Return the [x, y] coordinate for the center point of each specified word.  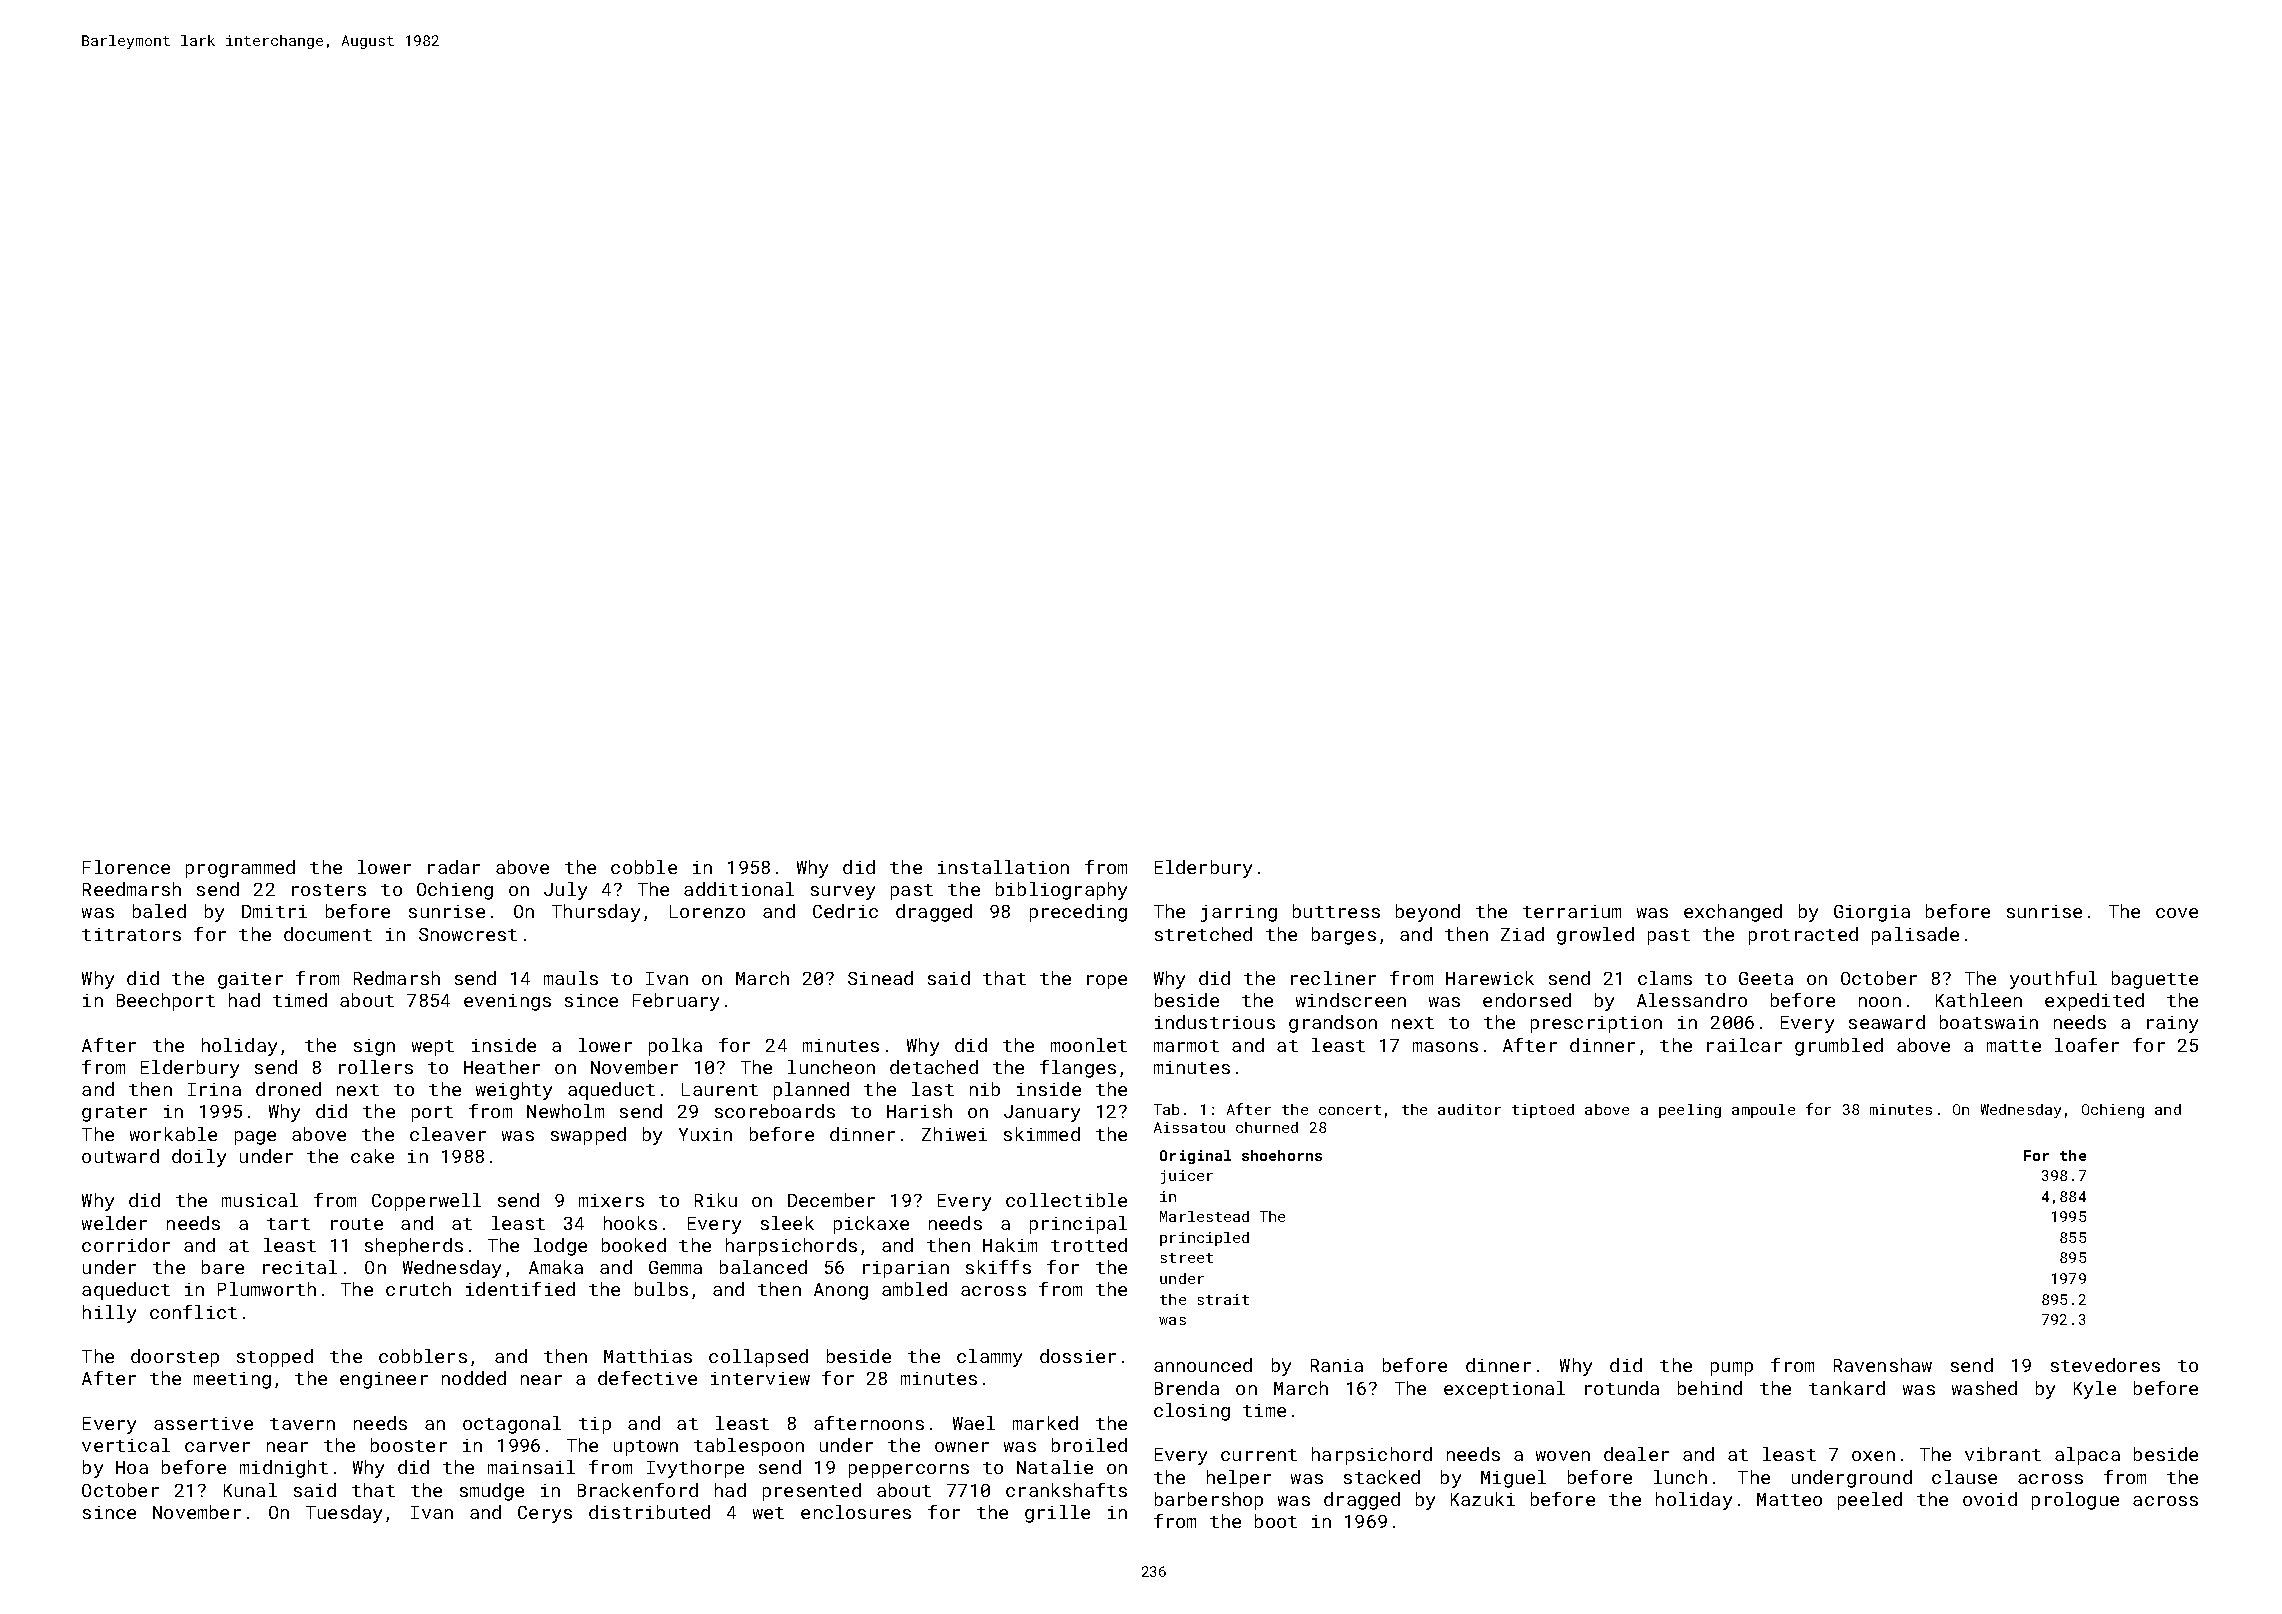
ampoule [1763, 1111]
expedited [2094, 1002]
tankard [1847, 1388]
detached [934, 1067]
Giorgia [1872, 913]
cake [372, 1156]
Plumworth [267, 1289]
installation [1003, 867]
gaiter [250, 980]
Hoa [132, 1467]
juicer [1187, 1177]
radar [454, 867]
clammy [989, 1358]
